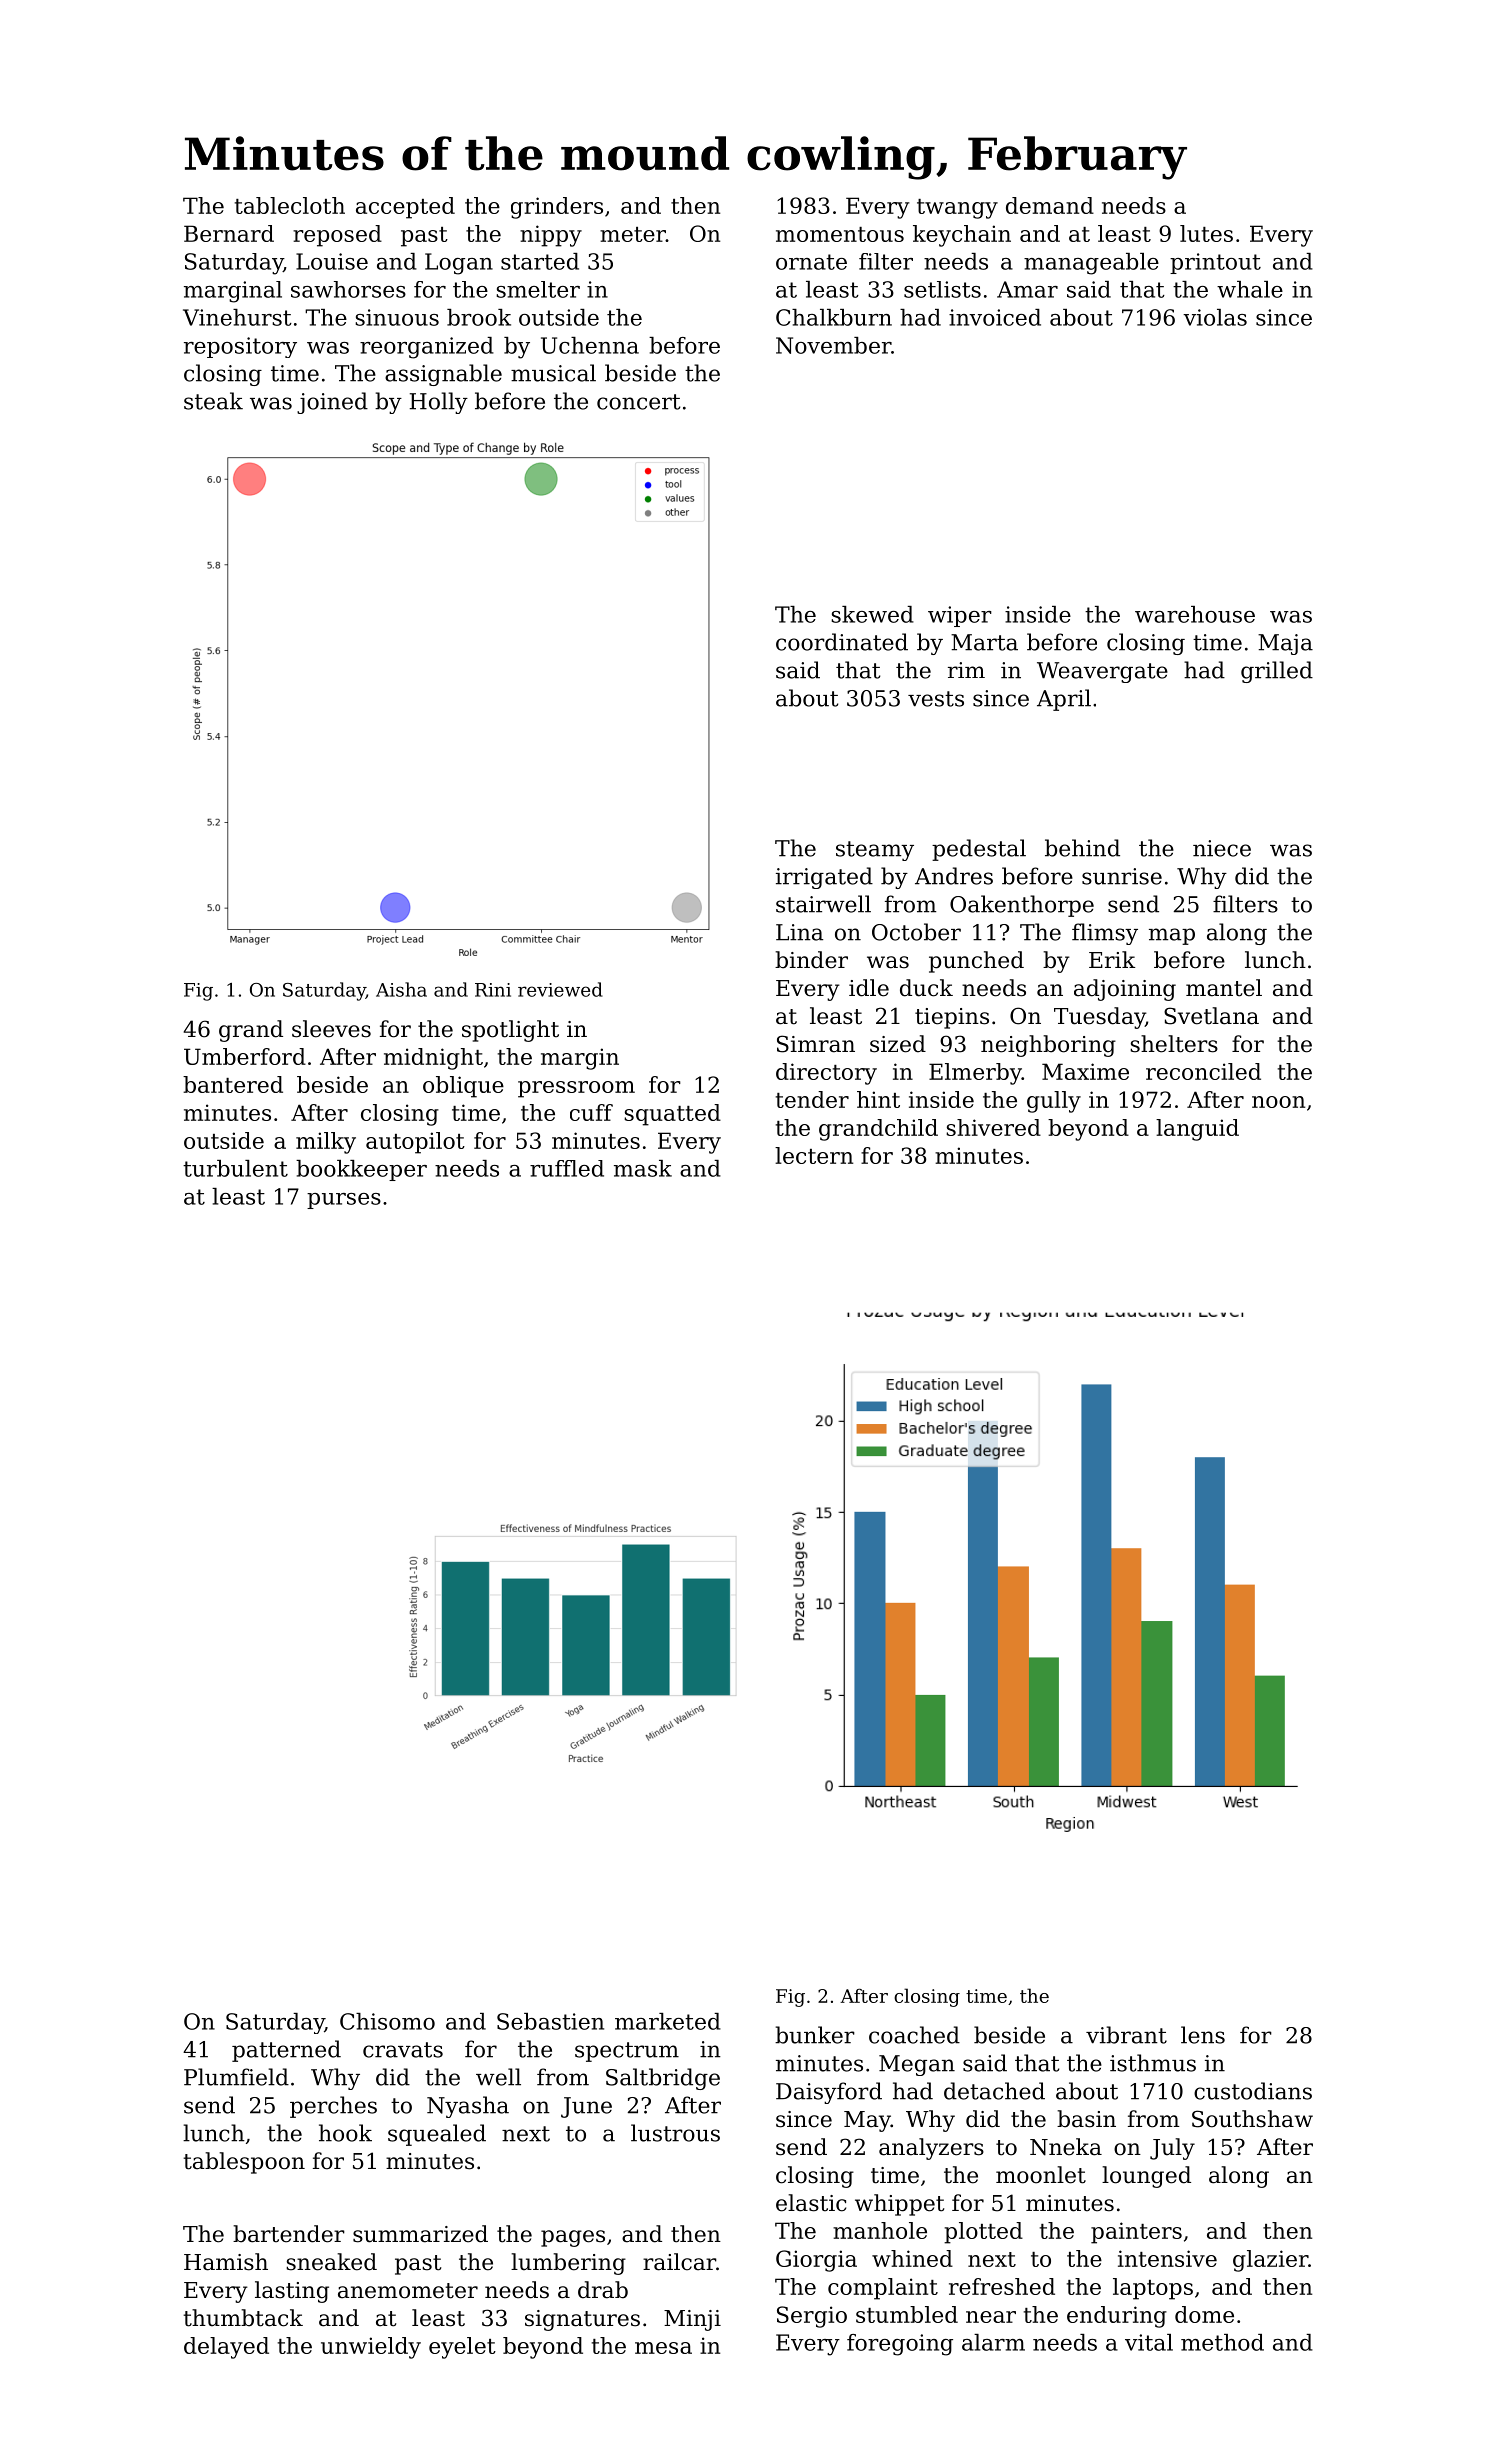  What do you see at coordinates (405, 208) in the screenshot?
I see `accepted` at bounding box center [405, 208].
